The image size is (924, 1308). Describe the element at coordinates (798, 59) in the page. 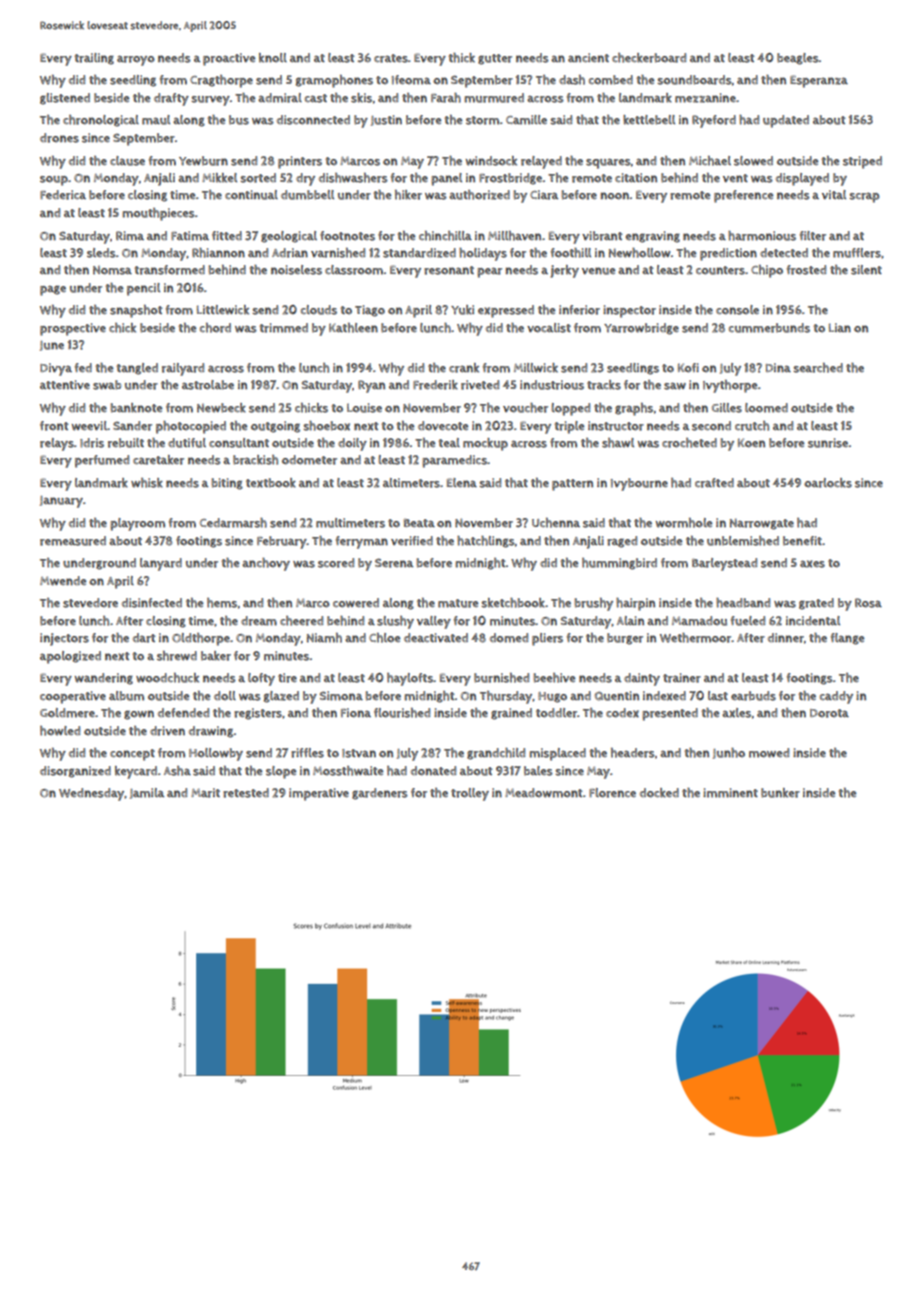

I see `beagles` at that location.
